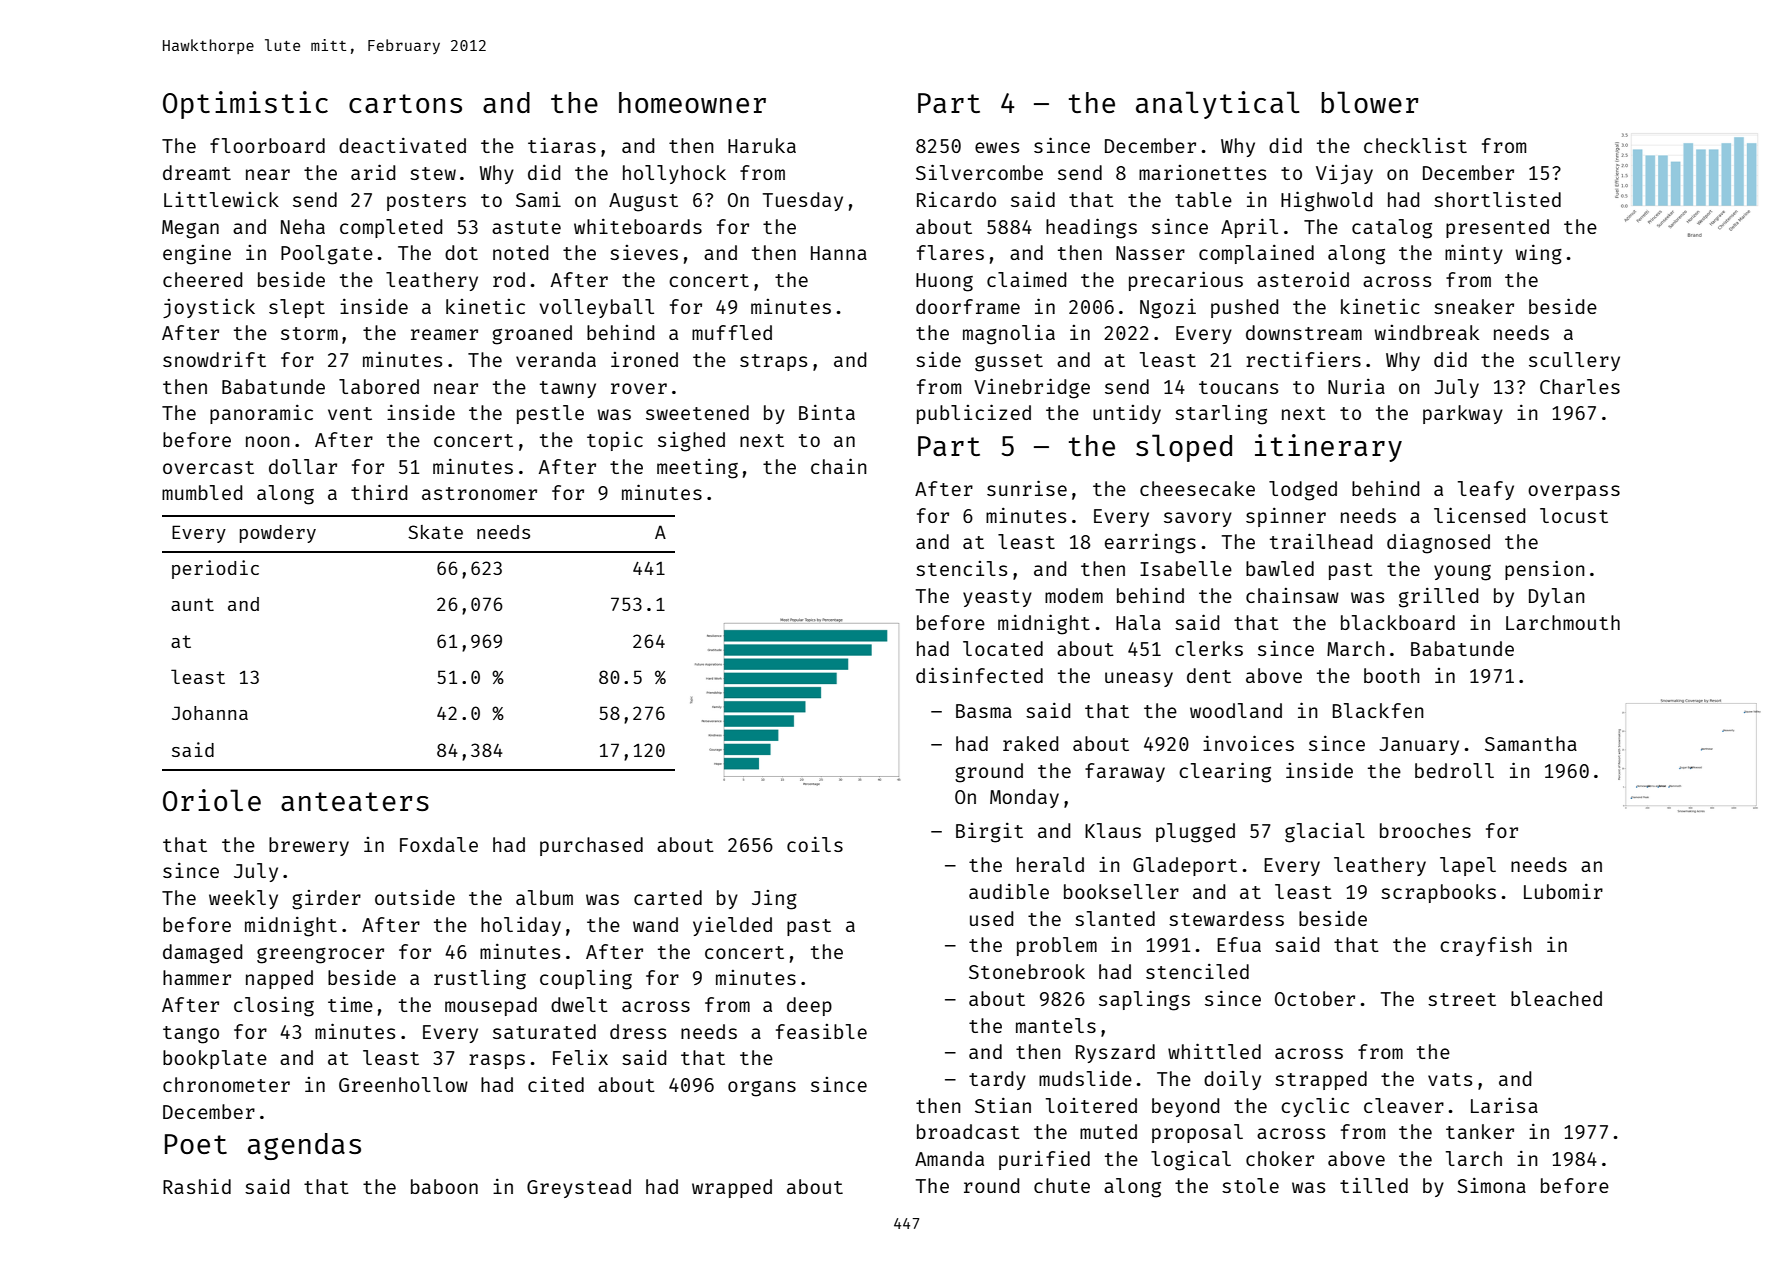 The height and width of the screenshot is (1263, 1786). I want to click on reamer, so click(444, 334).
